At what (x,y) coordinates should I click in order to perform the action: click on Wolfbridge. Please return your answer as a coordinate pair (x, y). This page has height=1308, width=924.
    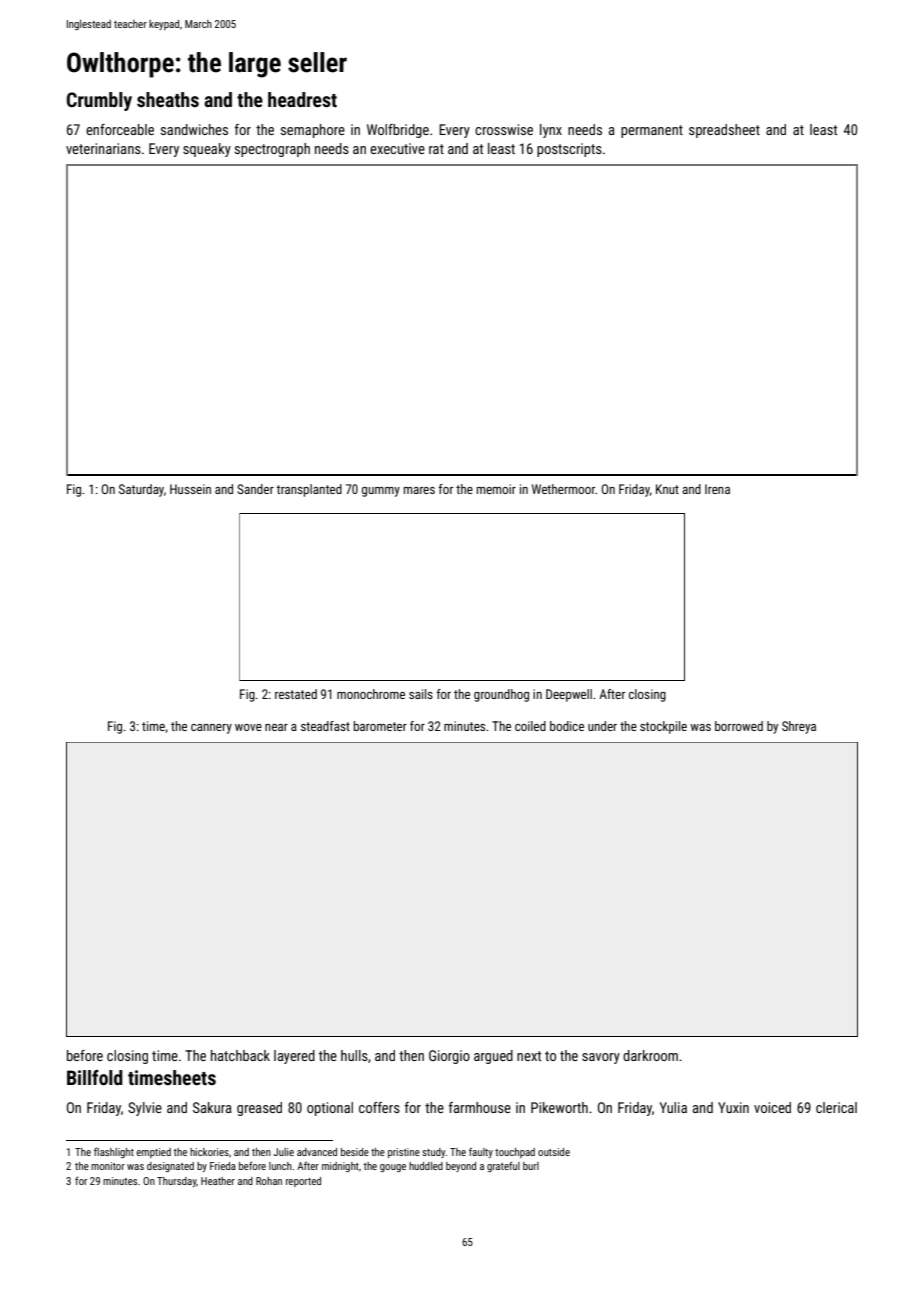
    Looking at the image, I should click on (398, 131).
